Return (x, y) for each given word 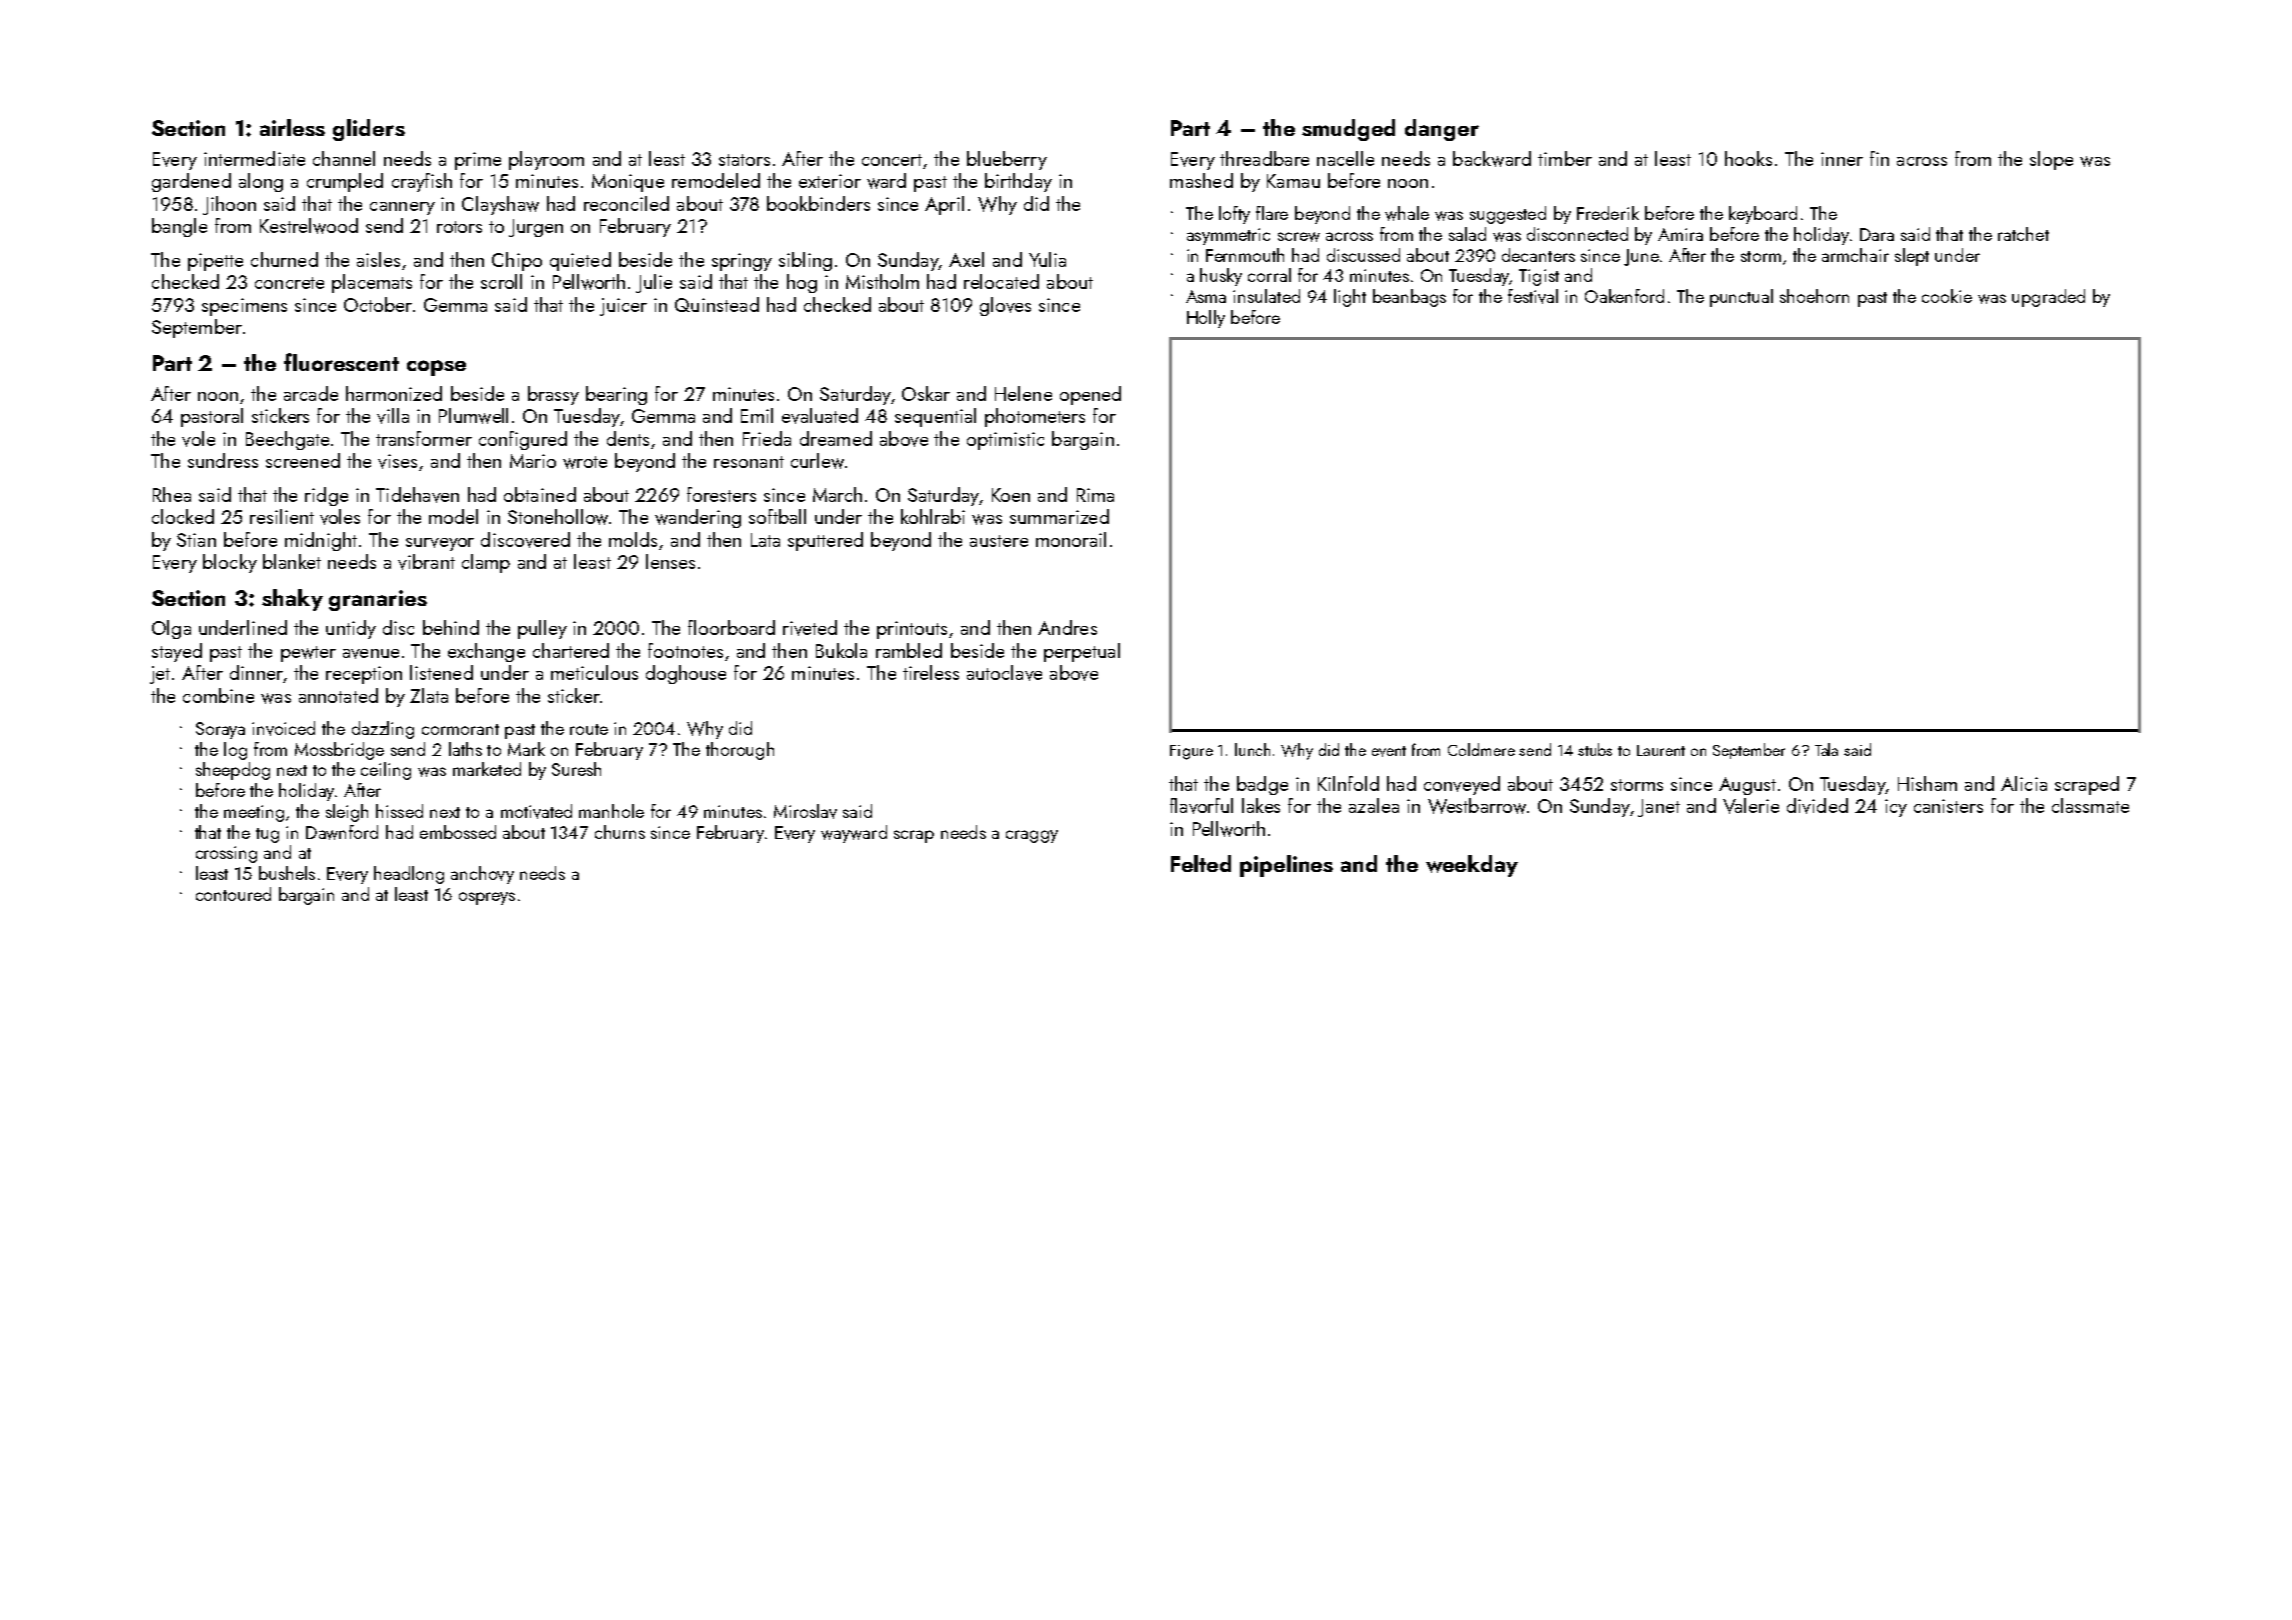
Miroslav (805, 811)
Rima (1095, 495)
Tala (1826, 749)
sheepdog (233, 771)
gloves (1005, 306)
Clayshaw (500, 205)
